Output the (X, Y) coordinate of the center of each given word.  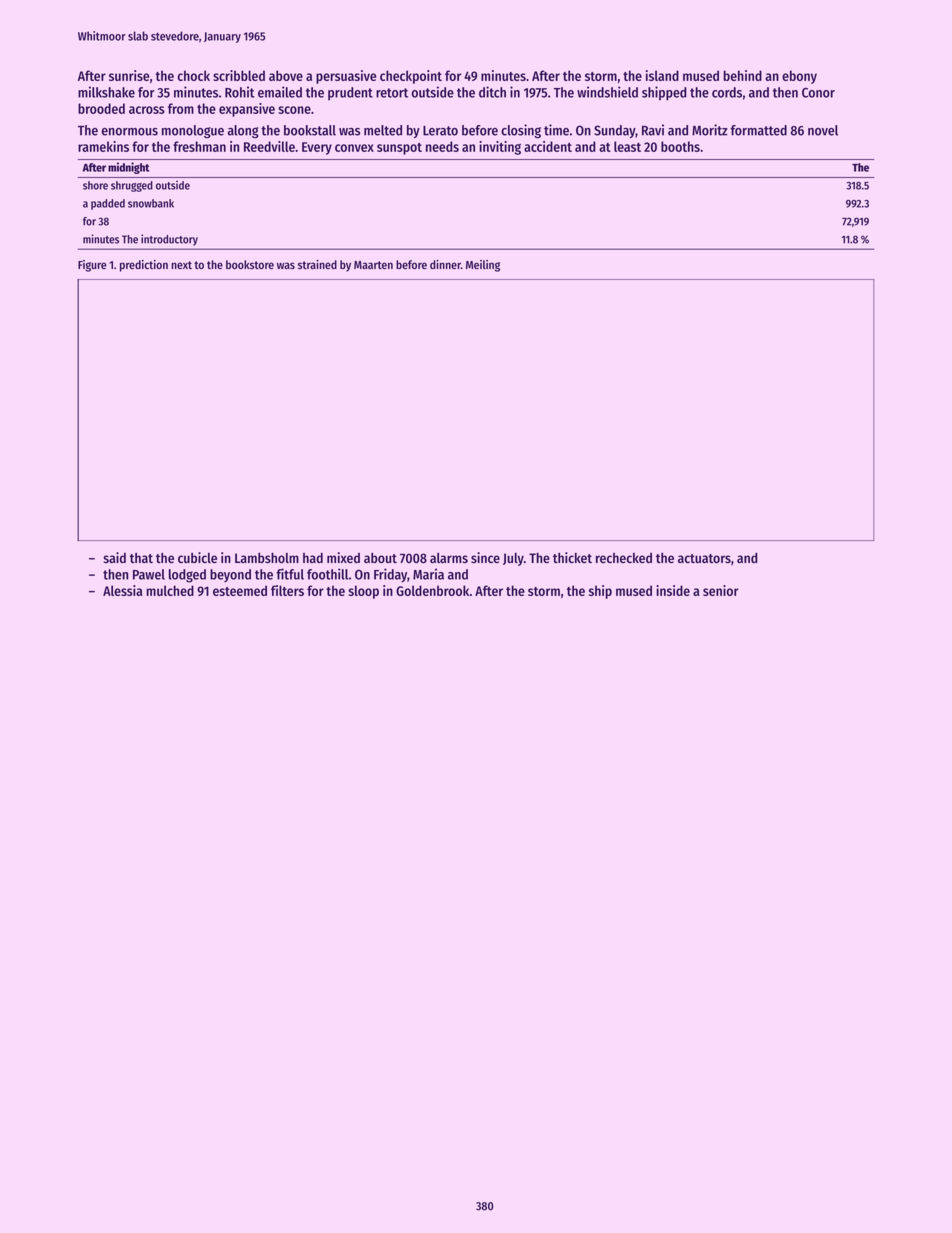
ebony (799, 77)
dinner (445, 264)
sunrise (129, 75)
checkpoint (411, 77)
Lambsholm (267, 558)
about (380, 558)
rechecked (624, 558)
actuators (704, 558)
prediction (144, 266)
